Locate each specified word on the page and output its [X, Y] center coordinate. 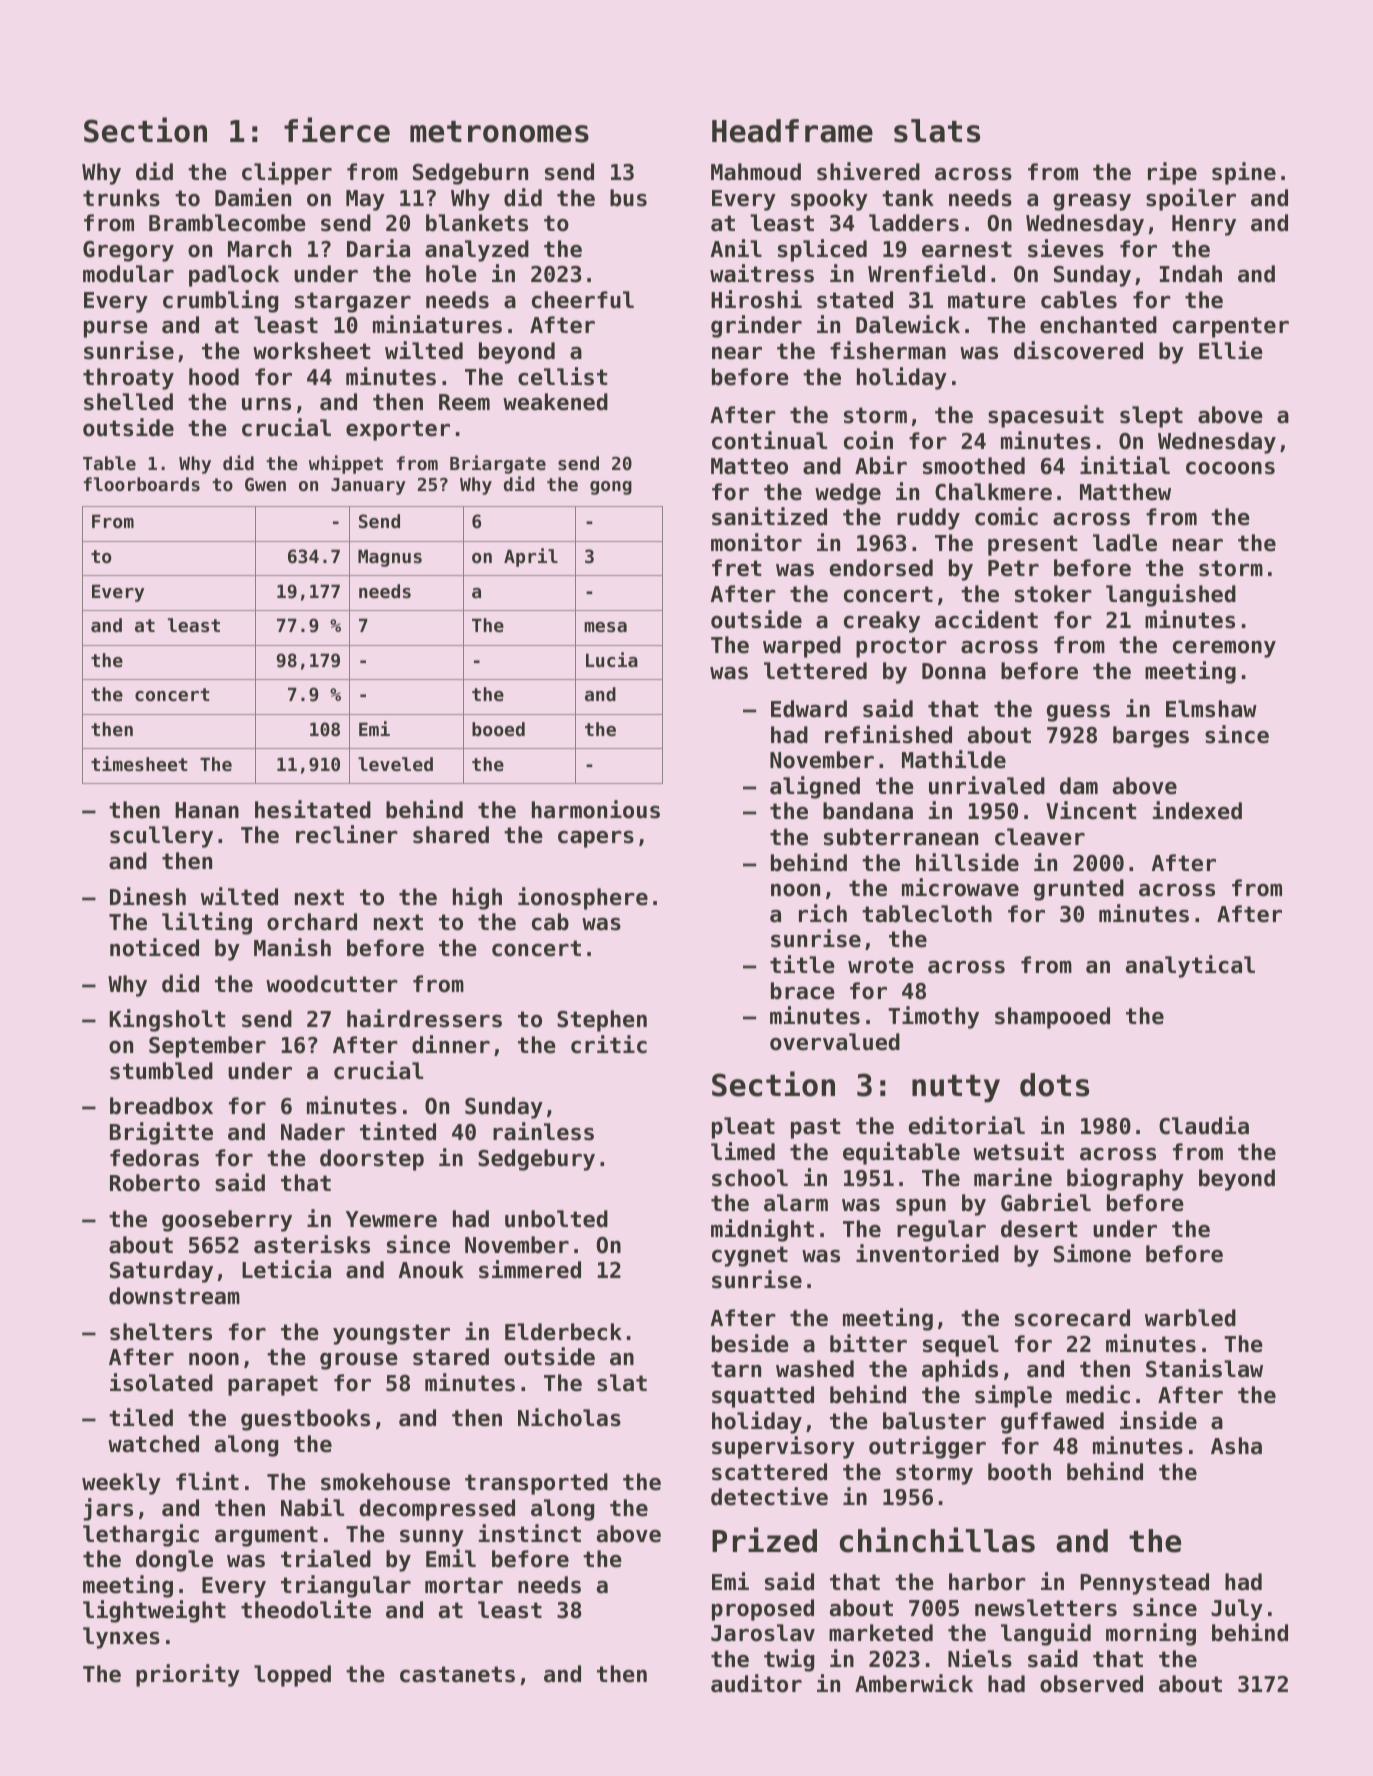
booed [498, 729]
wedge [848, 494]
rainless [543, 1131]
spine [1244, 173]
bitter [868, 1343]
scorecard [1072, 1318]
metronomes [499, 132]
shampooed [1052, 1018]
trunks [121, 198]
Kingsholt [167, 1020]
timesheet [139, 763]
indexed [1197, 810]
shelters [161, 1332]
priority [188, 1675]
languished [1171, 595]
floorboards [142, 484]
